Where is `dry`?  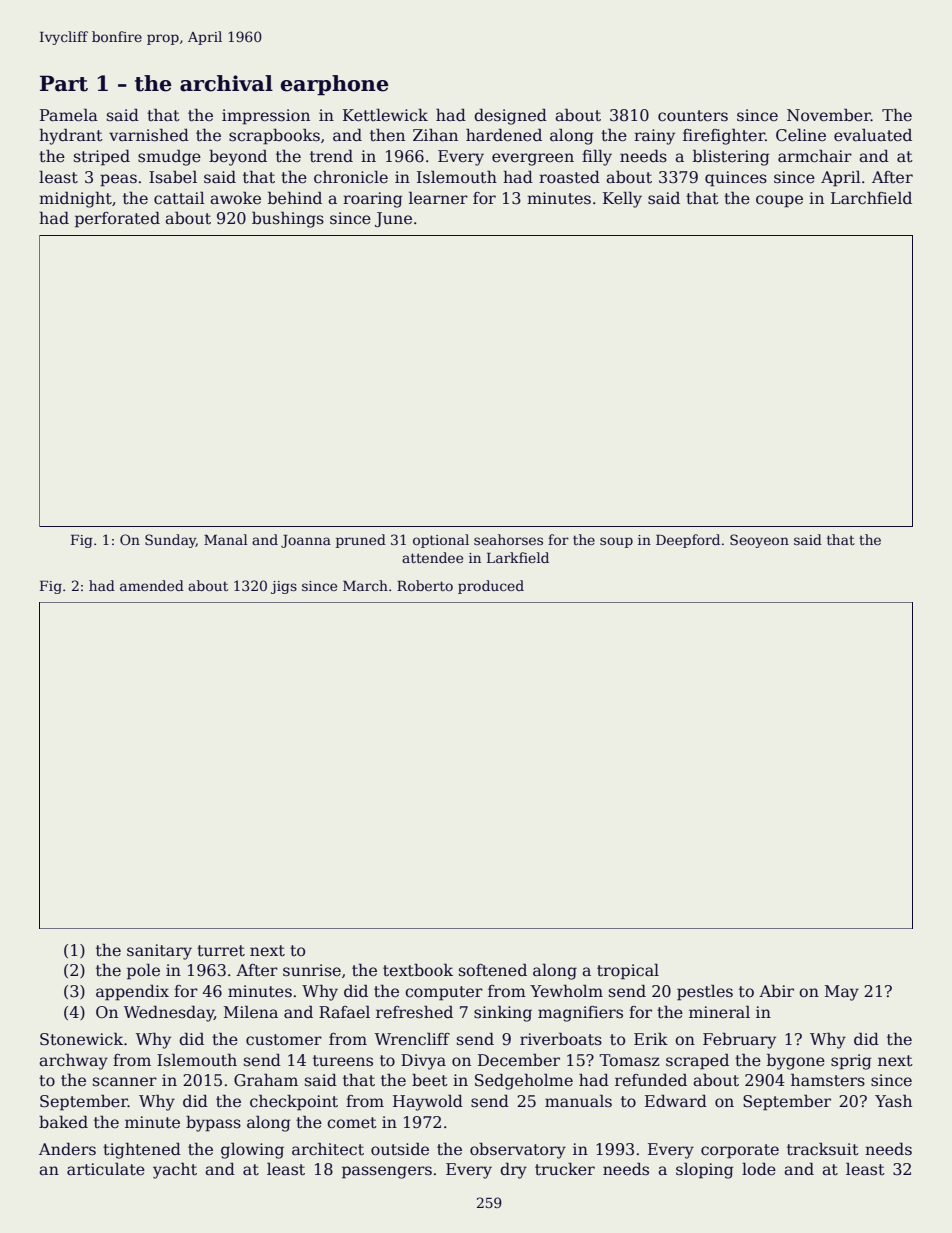 dry is located at coordinates (513, 1170).
